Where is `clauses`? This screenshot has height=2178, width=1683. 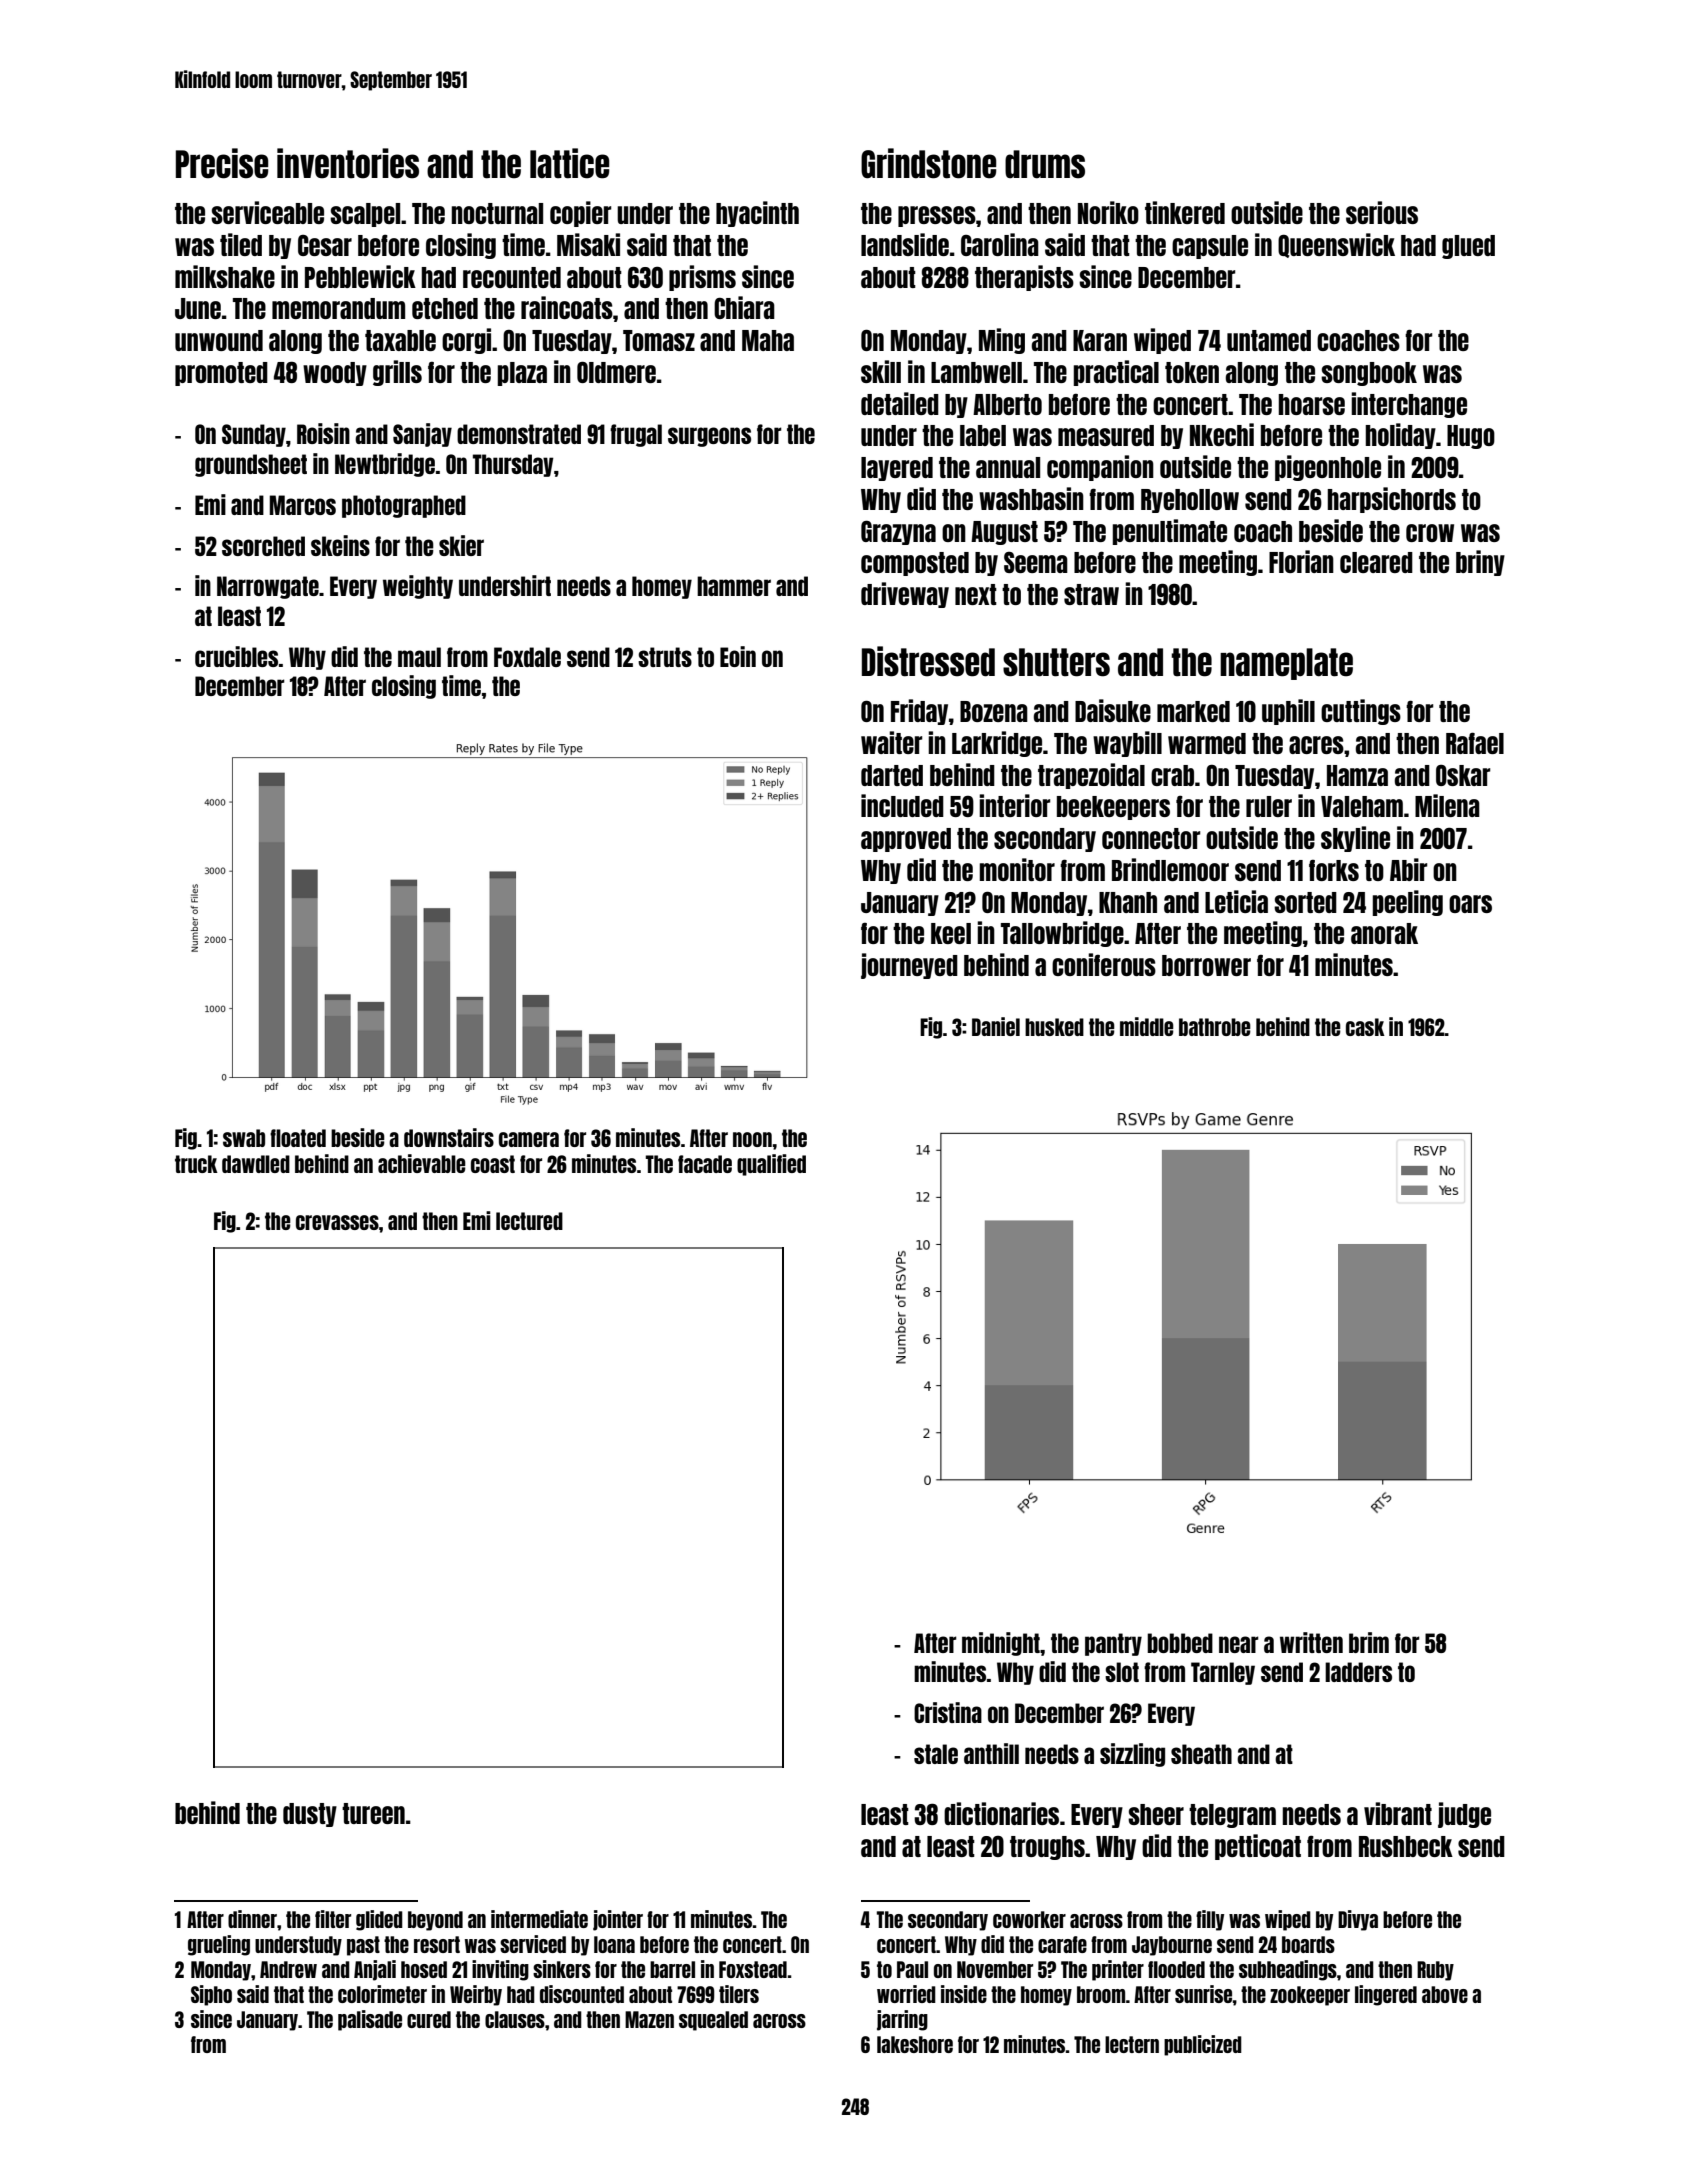
clauses is located at coordinates (515, 2019).
